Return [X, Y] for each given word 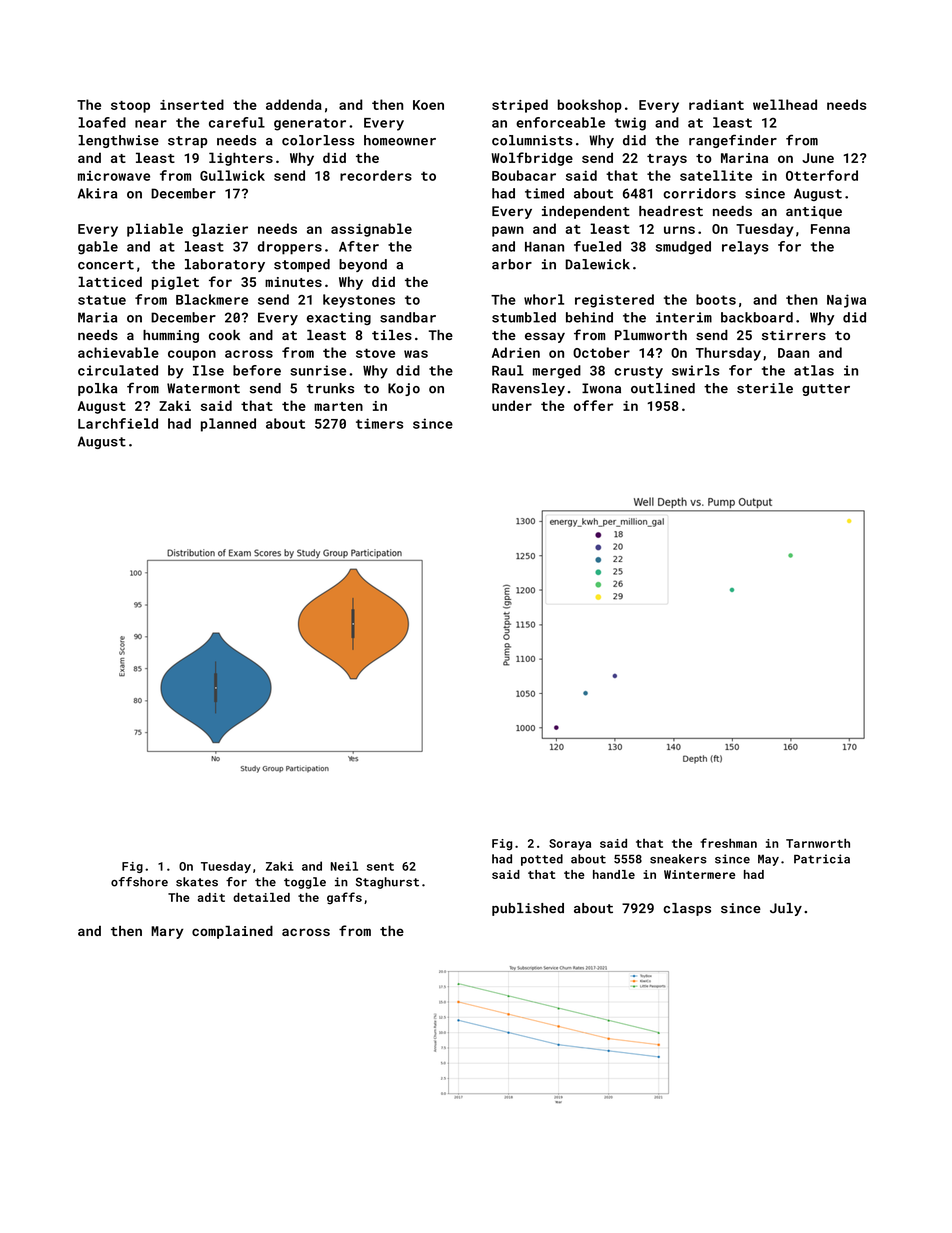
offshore [139, 882]
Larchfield [118, 423]
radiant [716, 104]
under [512, 405]
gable [98, 248]
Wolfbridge [532, 159]
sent [380, 866]
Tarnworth [818, 843]
